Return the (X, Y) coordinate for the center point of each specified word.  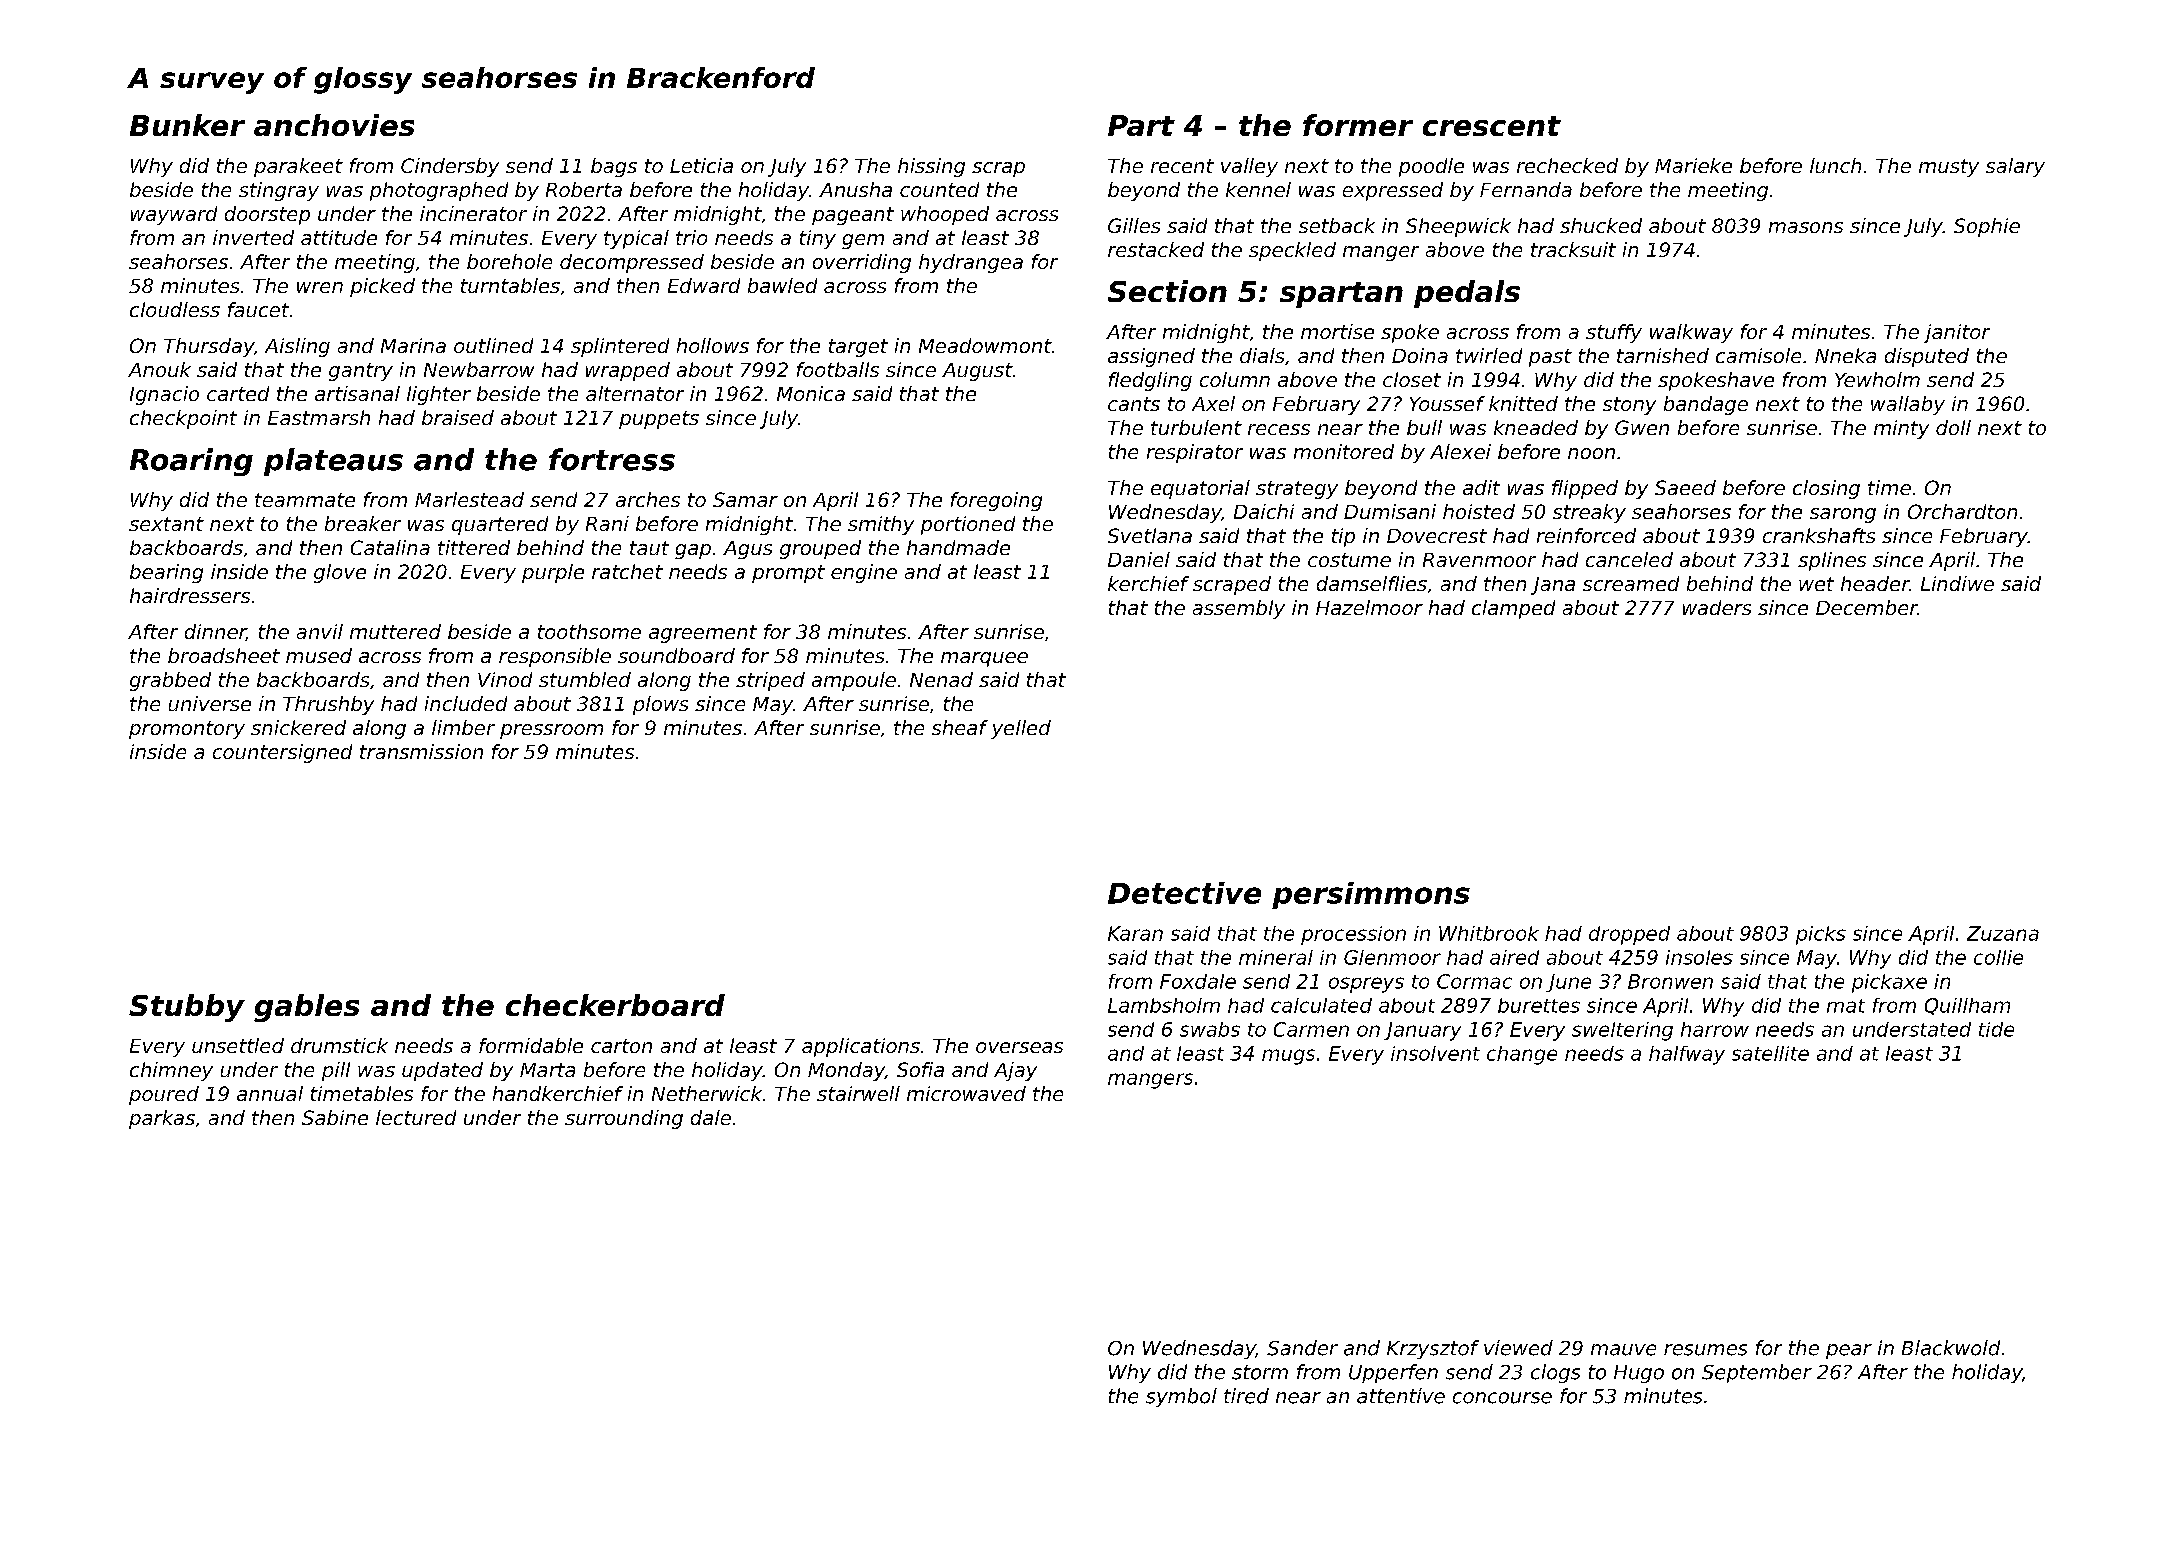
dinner (215, 632)
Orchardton (1962, 511)
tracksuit (1573, 249)
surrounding (624, 1119)
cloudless (175, 309)
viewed (1518, 1348)
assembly (1239, 609)
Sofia (920, 1069)
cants (1134, 404)
